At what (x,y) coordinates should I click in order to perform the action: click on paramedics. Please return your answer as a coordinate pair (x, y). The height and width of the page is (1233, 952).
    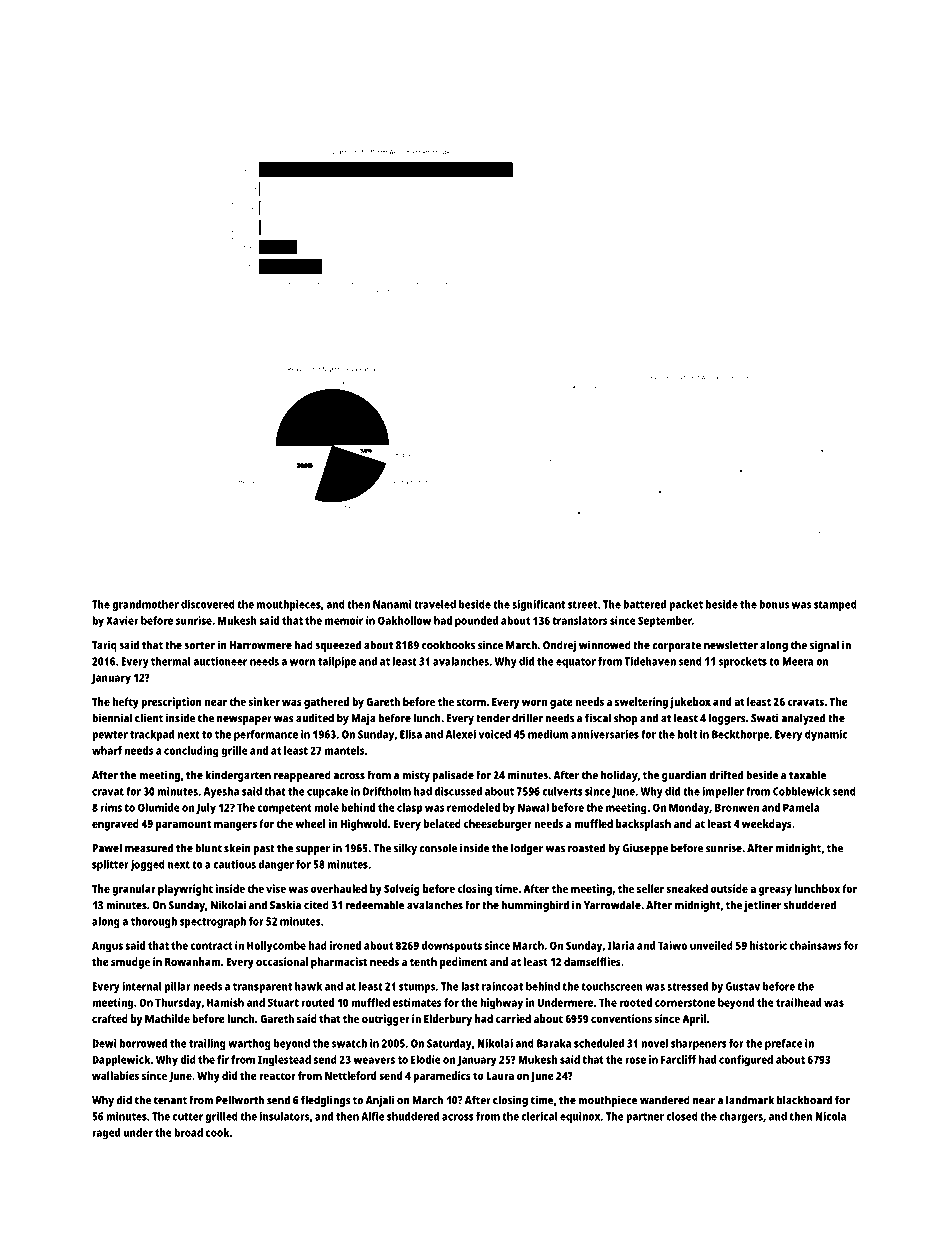
    Looking at the image, I should click on (442, 1077).
